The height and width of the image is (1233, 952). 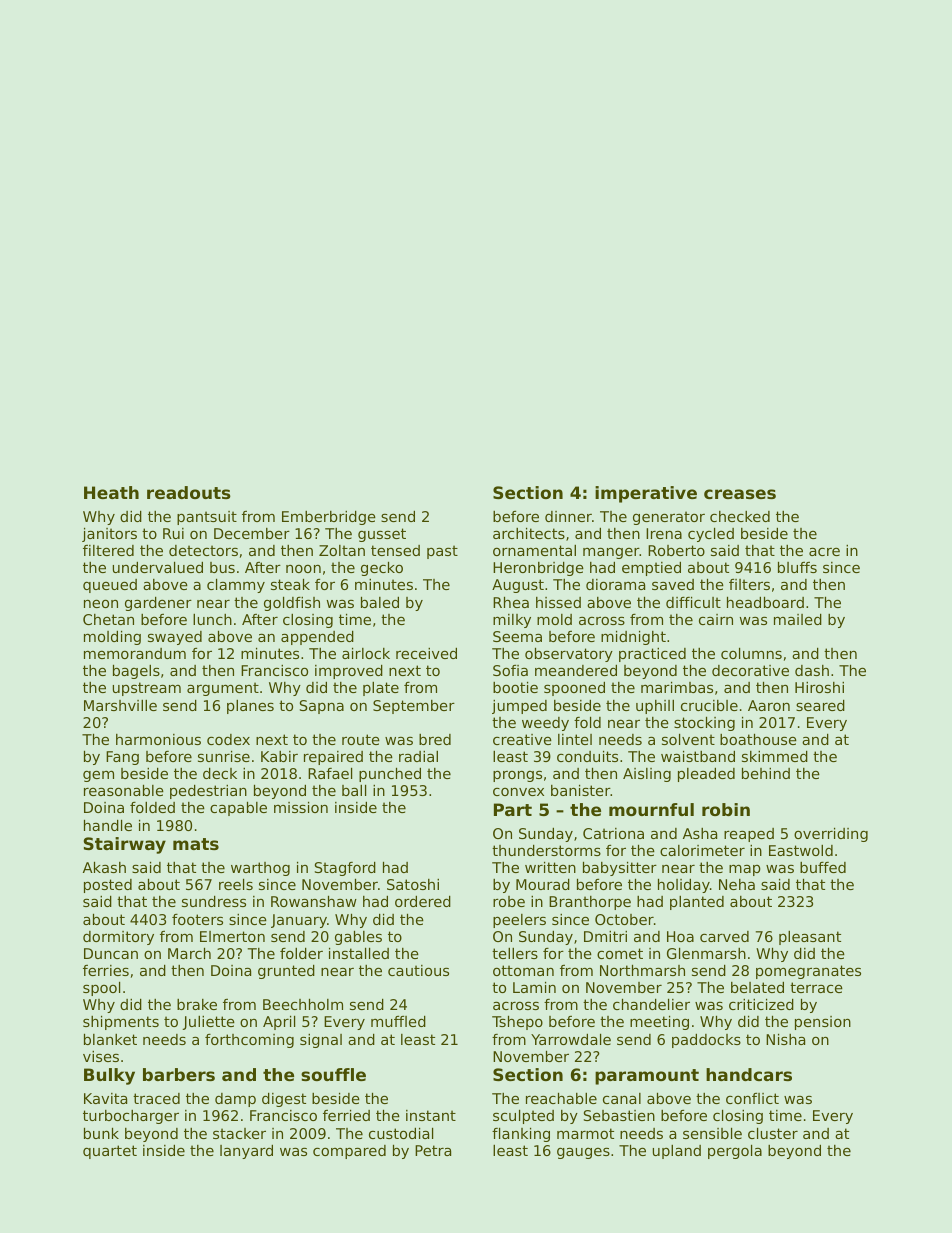 I want to click on uphill, so click(x=655, y=707).
